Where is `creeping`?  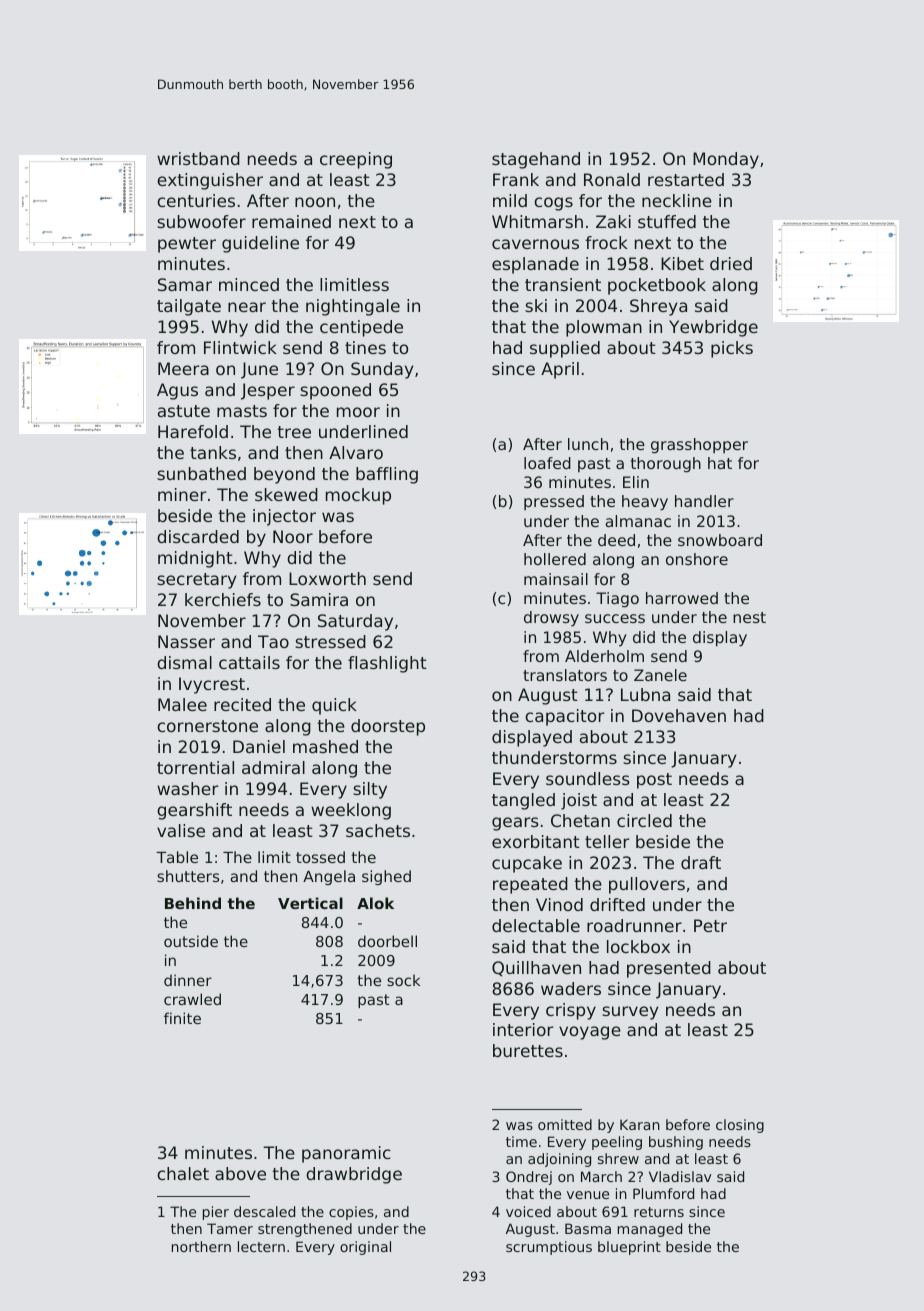 creeping is located at coordinates (356, 160).
